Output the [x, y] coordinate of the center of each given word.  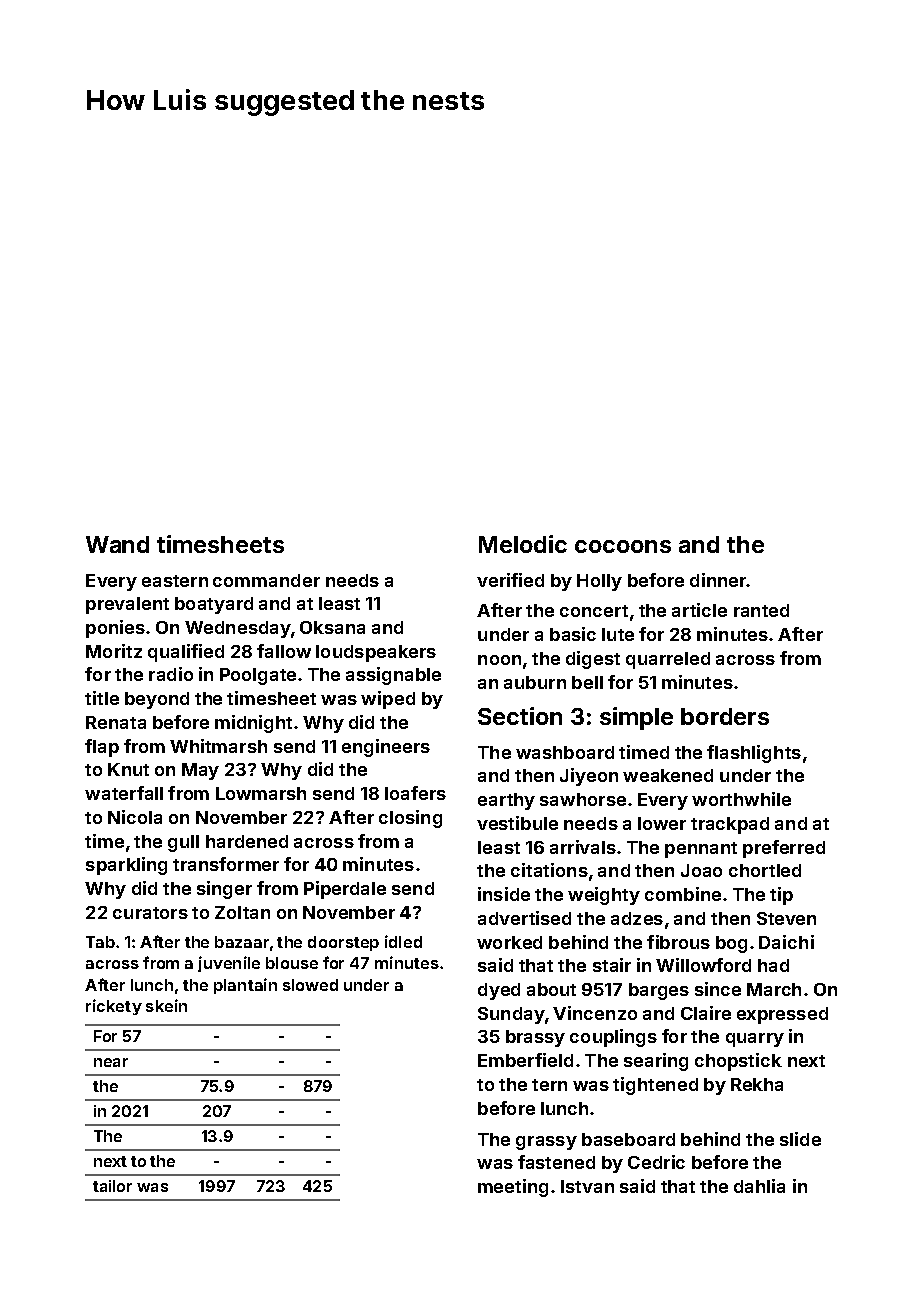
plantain [245, 986]
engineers [386, 748]
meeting [513, 1188]
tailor [112, 1186]
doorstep [343, 943]
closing [410, 819]
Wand [117, 544]
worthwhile [741, 799]
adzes [637, 918]
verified [510, 580]
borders [725, 716]
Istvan [587, 1186]
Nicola [135, 817]
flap [102, 748]
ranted [761, 610]
